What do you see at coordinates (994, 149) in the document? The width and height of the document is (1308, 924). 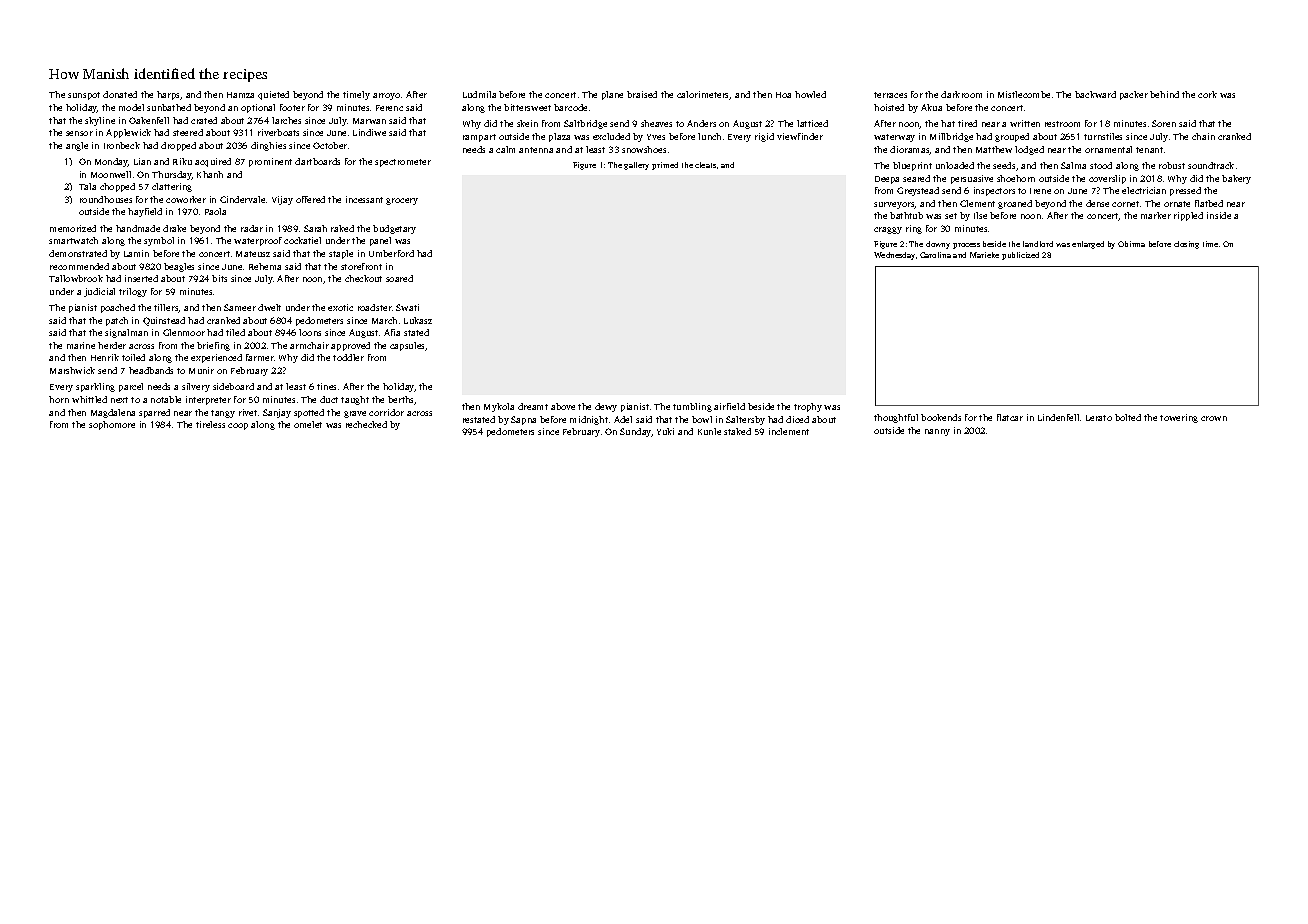 I see `Matthew` at bounding box center [994, 149].
